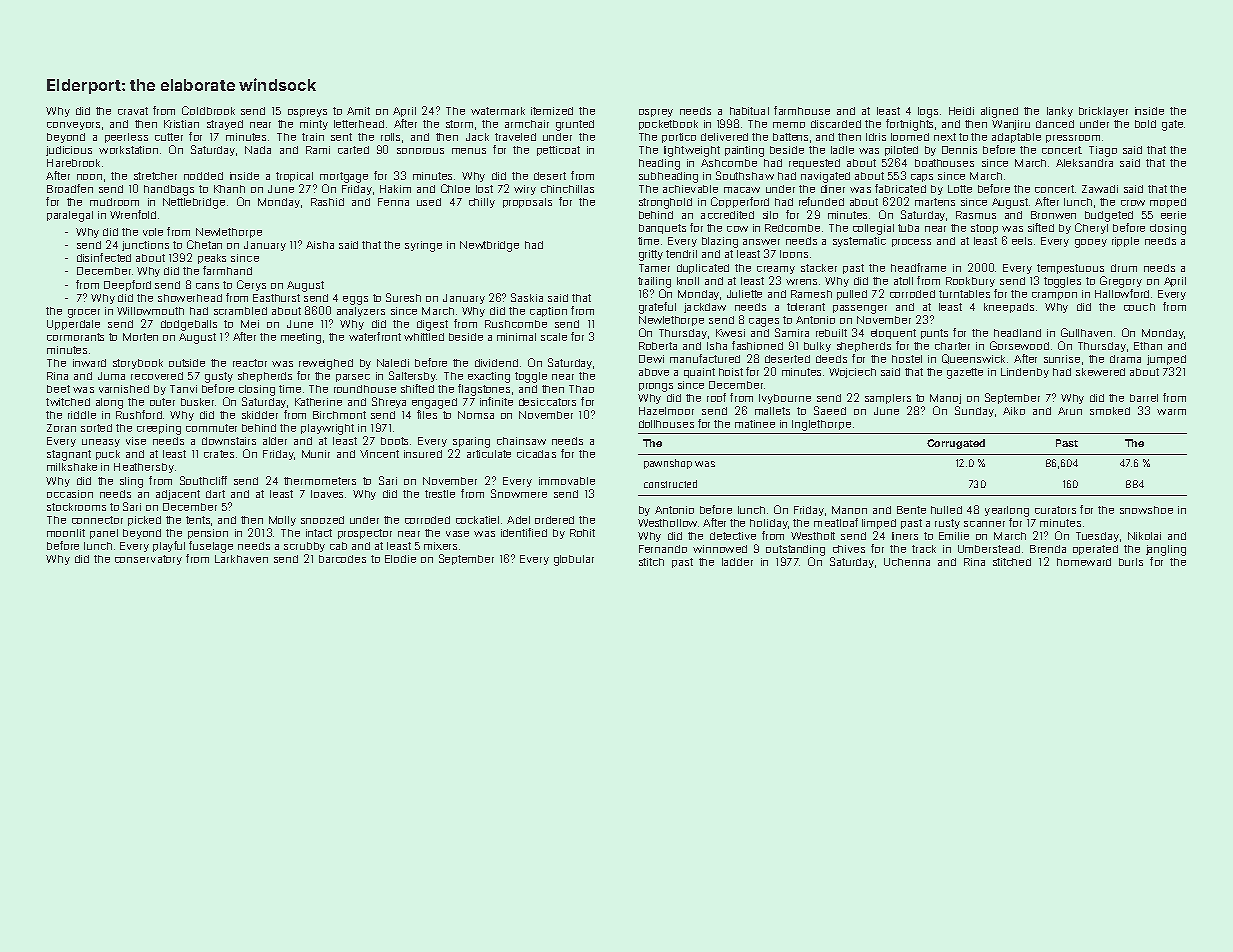 The height and width of the screenshot is (952, 1233). I want to click on traveled, so click(515, 137).
